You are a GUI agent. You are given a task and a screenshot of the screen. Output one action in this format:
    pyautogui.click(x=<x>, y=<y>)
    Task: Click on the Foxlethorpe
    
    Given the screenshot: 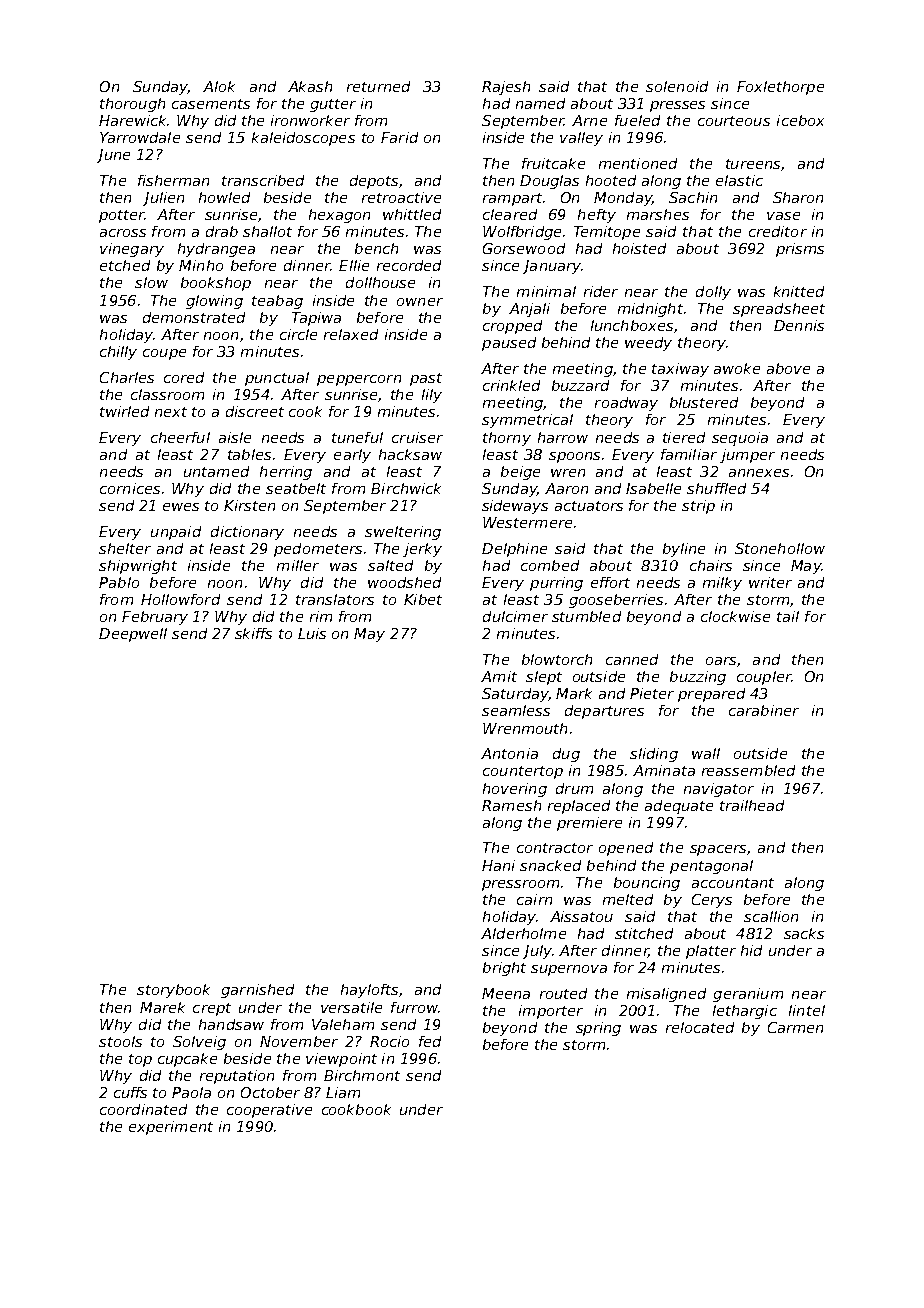 What is the action you would take?
    pyautogui.click(x=780, y=88)
